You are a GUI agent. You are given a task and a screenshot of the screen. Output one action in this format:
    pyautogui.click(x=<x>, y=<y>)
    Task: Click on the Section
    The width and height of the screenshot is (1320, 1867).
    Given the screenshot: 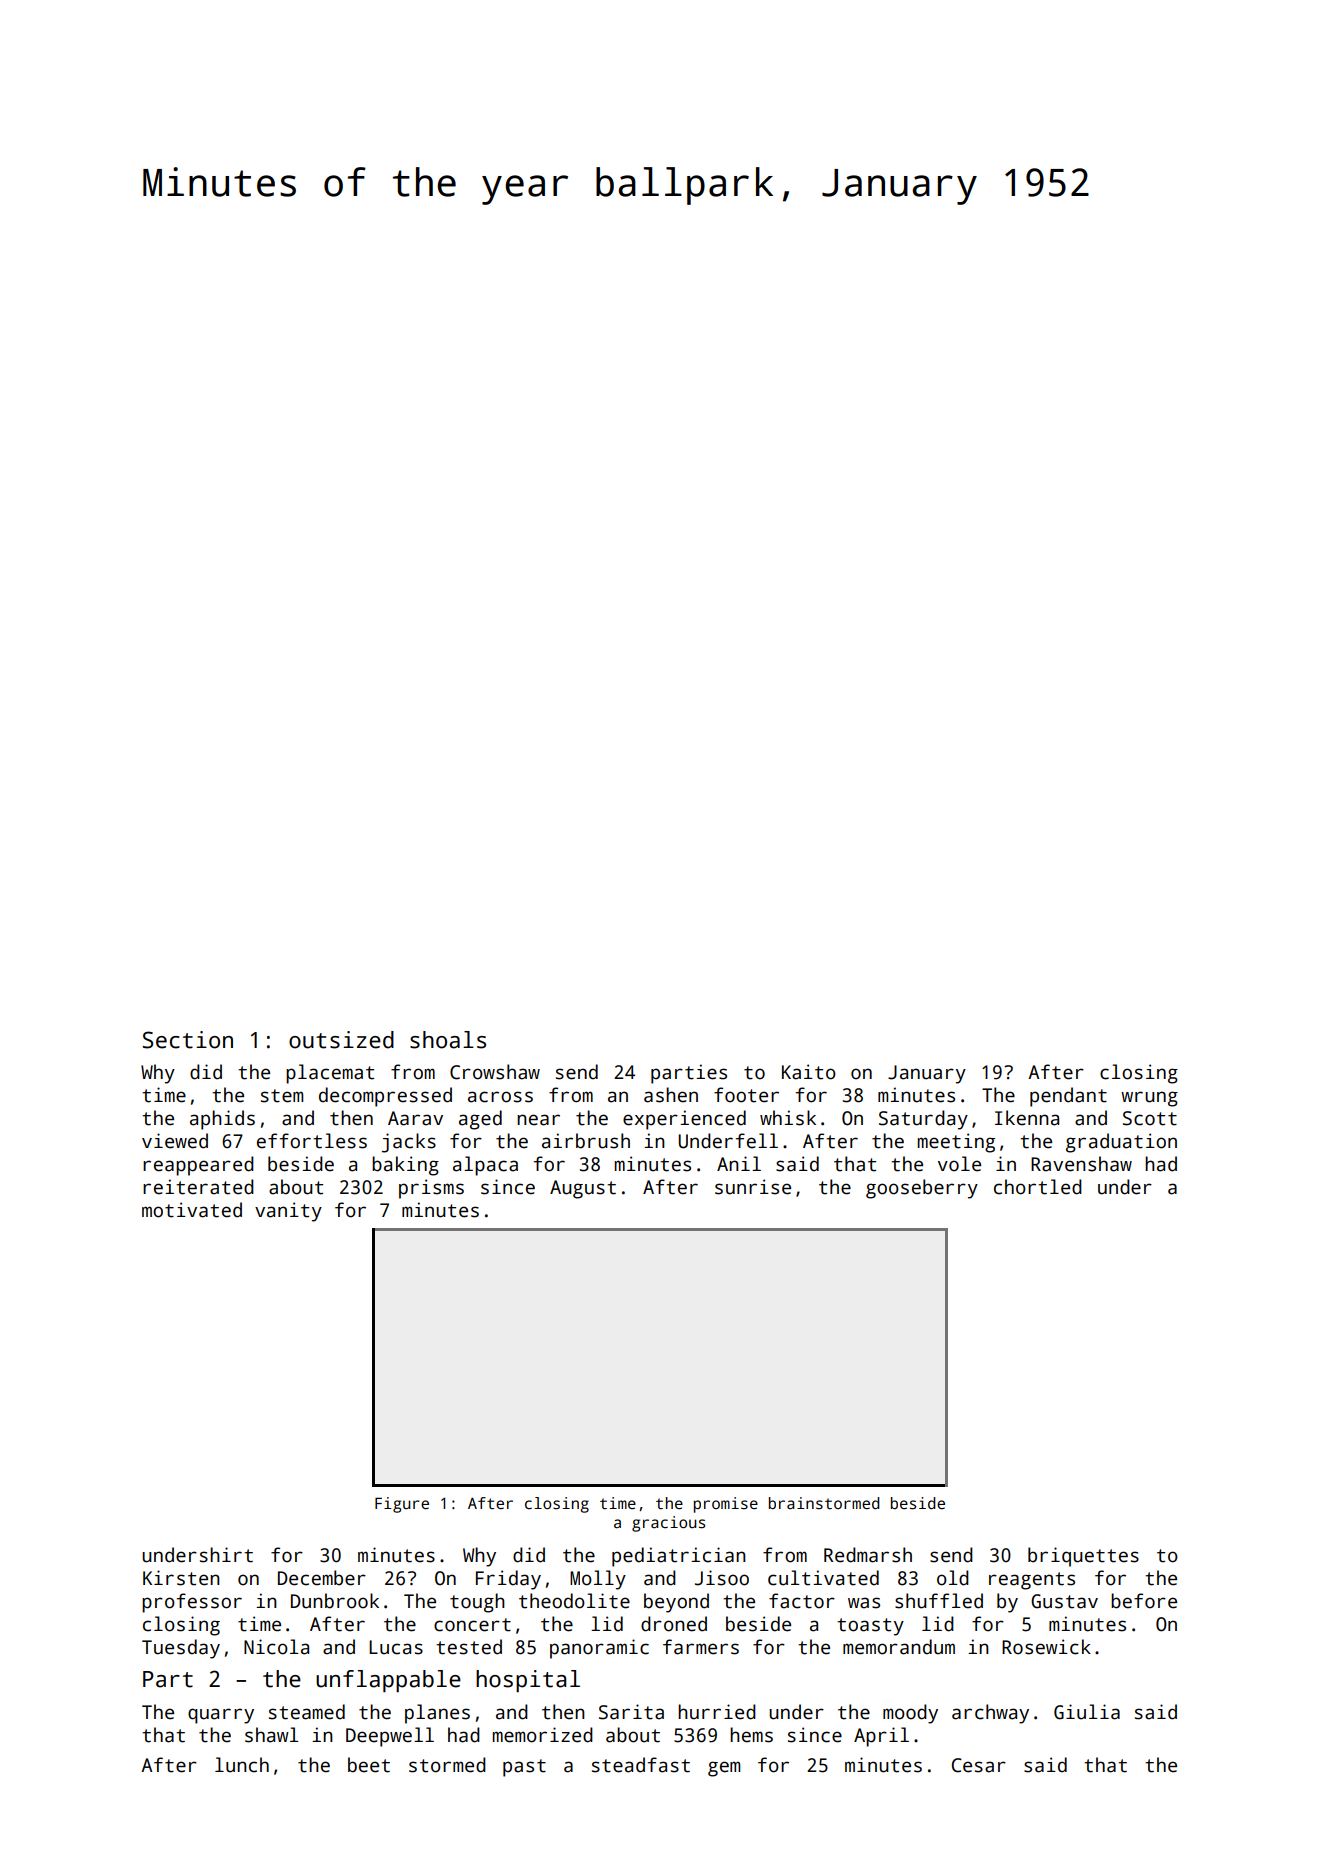 What is the action you would take?
    pyautogui.click(x=188, y=1040)
